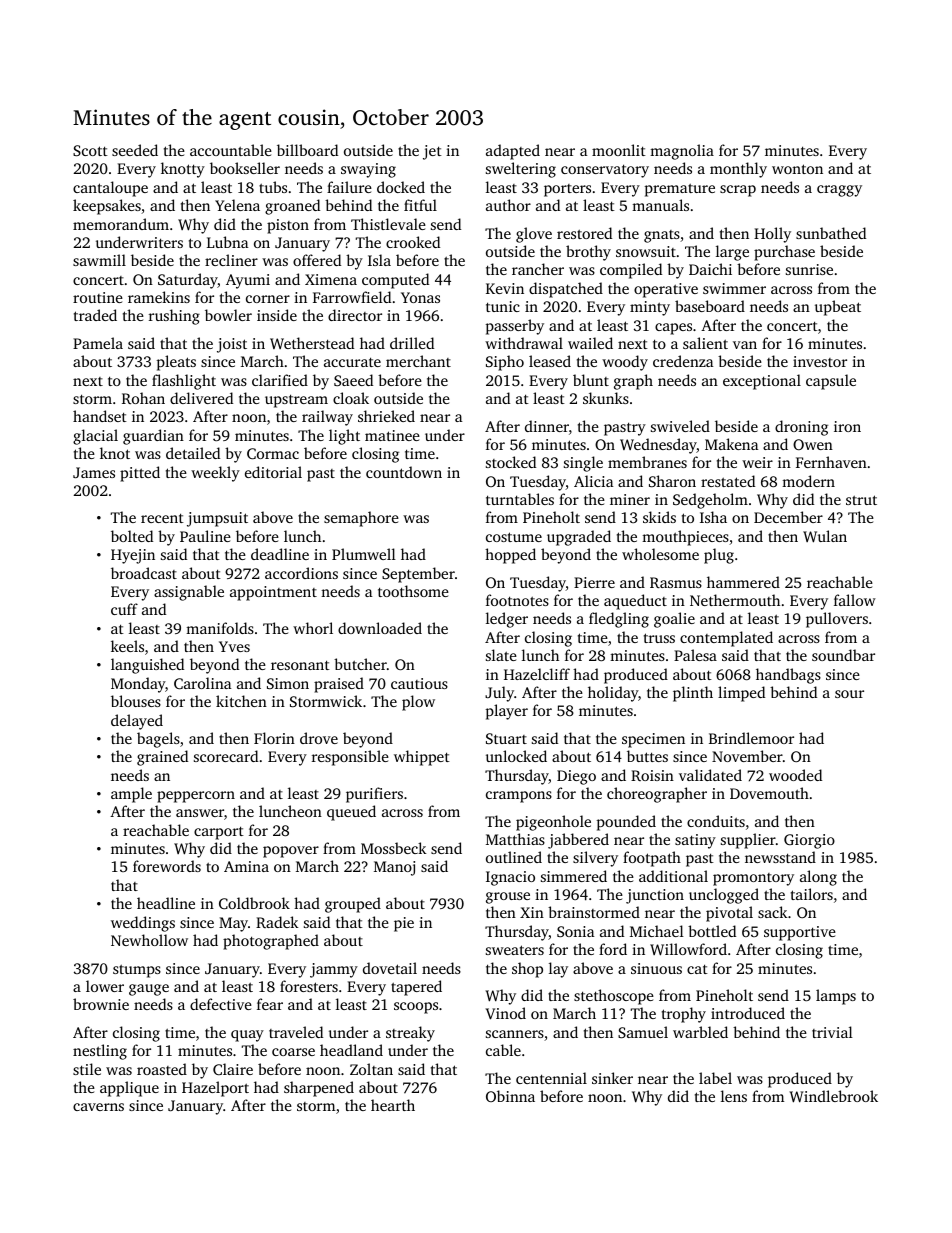 The height and width of the image is (1233, 952). Describe the element at coordinates (277, 315) in the image. I see `inside` at that location.
